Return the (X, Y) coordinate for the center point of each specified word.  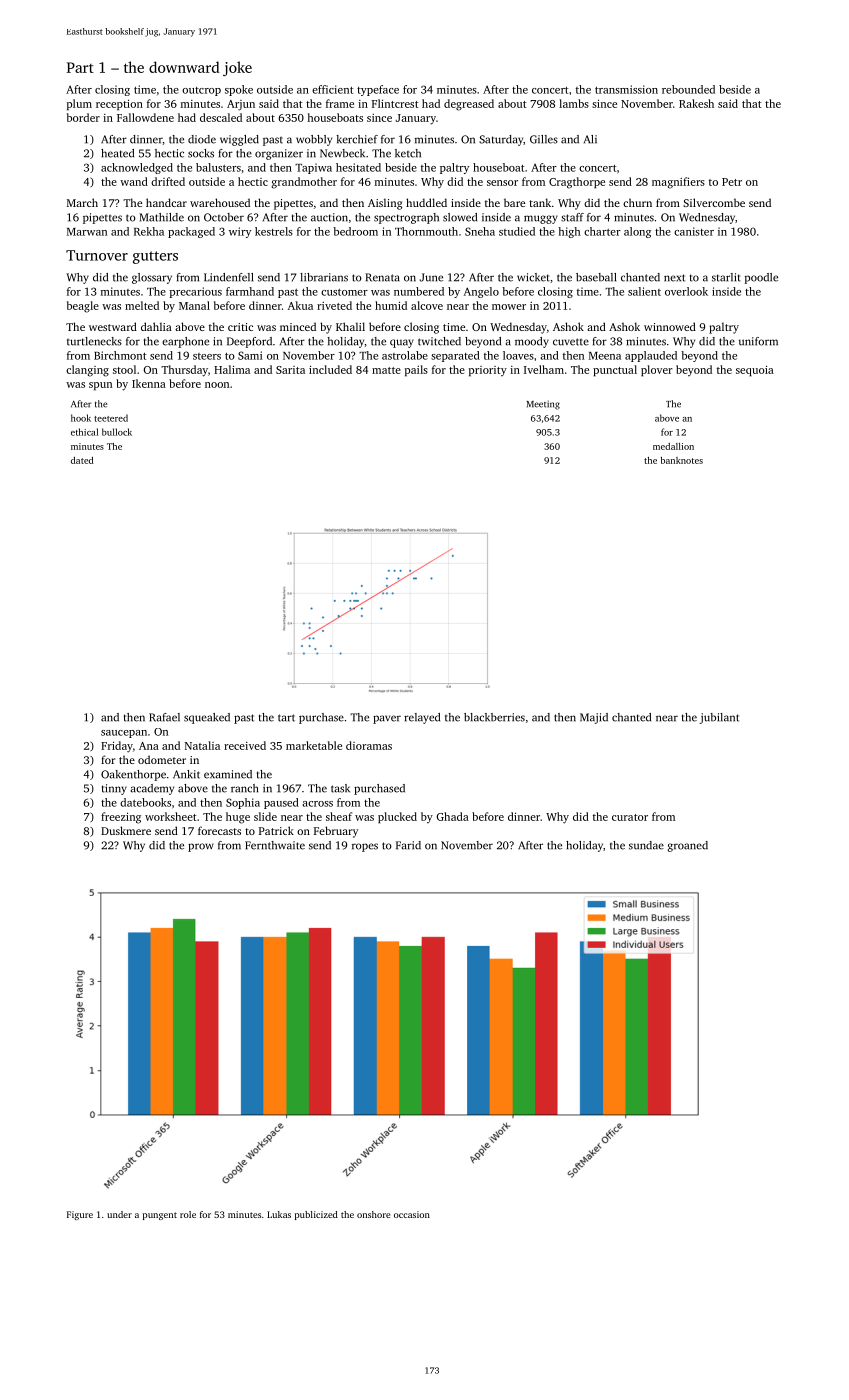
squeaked (207, 718)
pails (416, 371)
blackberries (494, 717)
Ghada (452, 816)
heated (117, 153)
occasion (412, 1214)
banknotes (682, 460)
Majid (594, 718)
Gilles (544, 139)
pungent (160, 1216)
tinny (114, 789)
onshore (373, 1214)
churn (637, 202)
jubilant (719, 718)
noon (217, 385)
